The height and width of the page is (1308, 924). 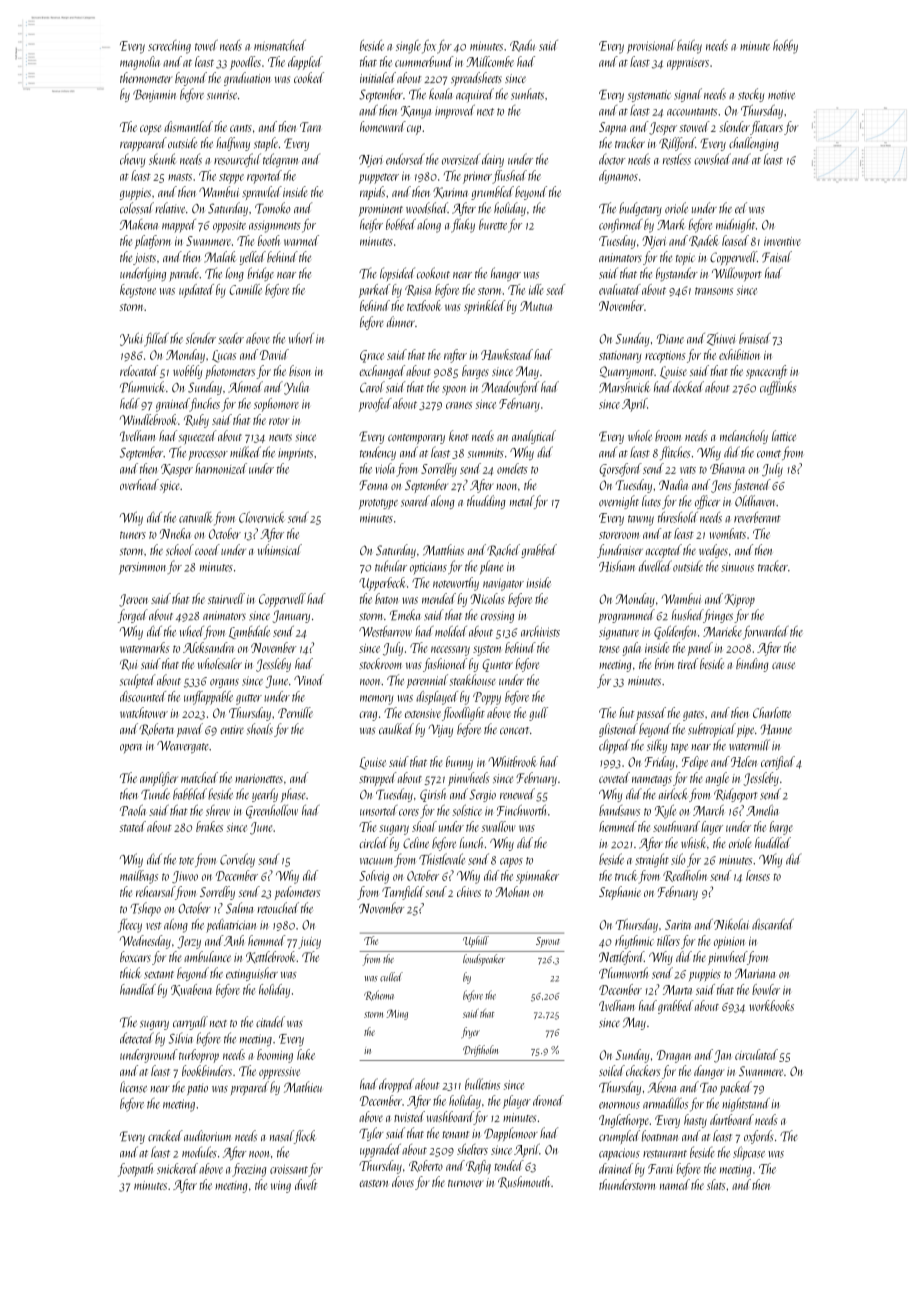 I want to click on gull, so click(x=538, y=714).
